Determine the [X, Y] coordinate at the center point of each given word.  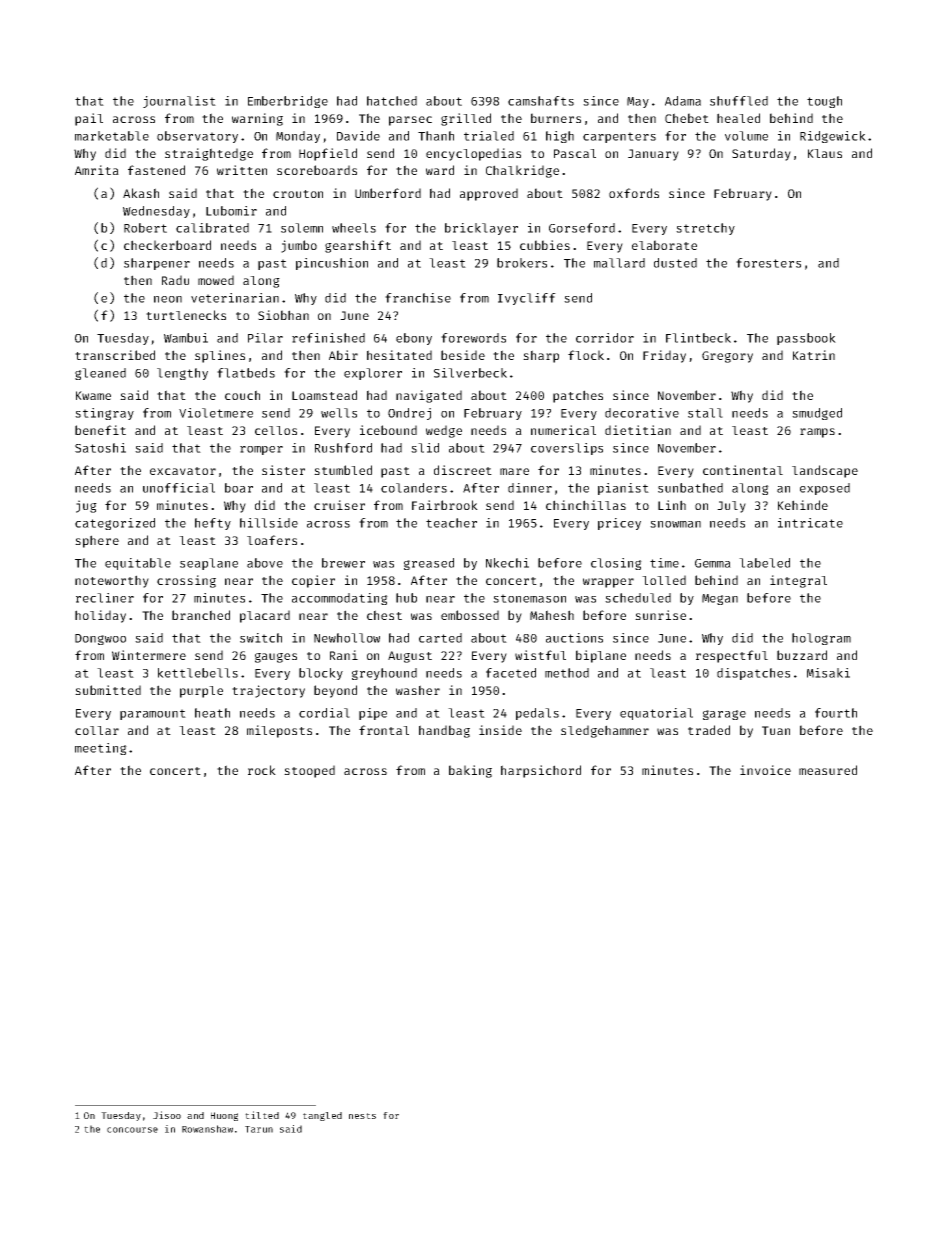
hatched [392, 101]
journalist [179, 102]
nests [362, 1116]
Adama [683, 101]
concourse [132, 1130]
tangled [322, 1116]
